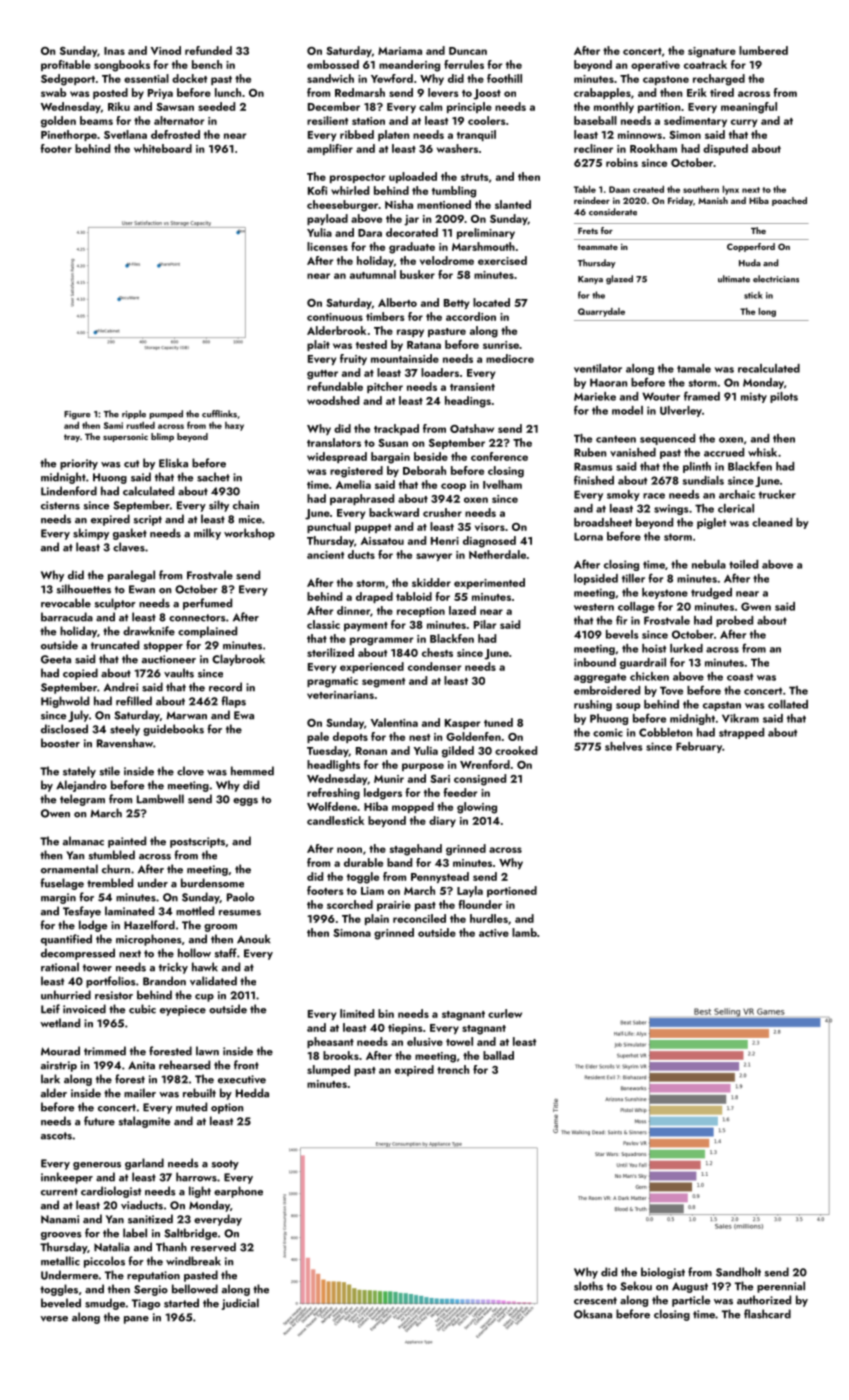 Image resolution: width=849 pixels, height=1400 pixels. I want to click on ballad, so click(498, 1055).
